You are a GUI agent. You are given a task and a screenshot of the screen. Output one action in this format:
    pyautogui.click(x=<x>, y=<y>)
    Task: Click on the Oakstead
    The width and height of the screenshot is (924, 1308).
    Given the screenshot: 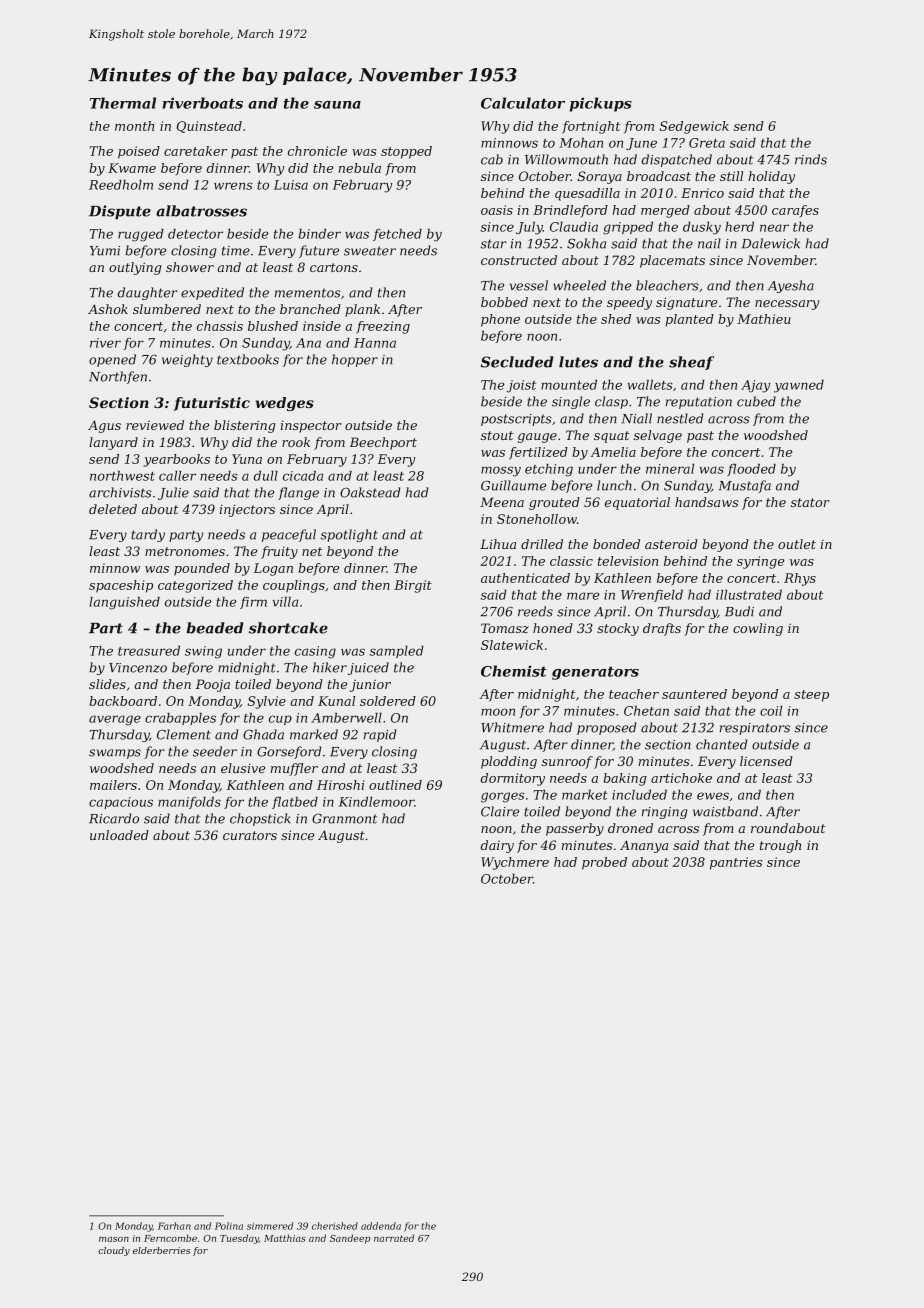 What is the action you would take?
    pyautogui.click(x=370, y=492)
